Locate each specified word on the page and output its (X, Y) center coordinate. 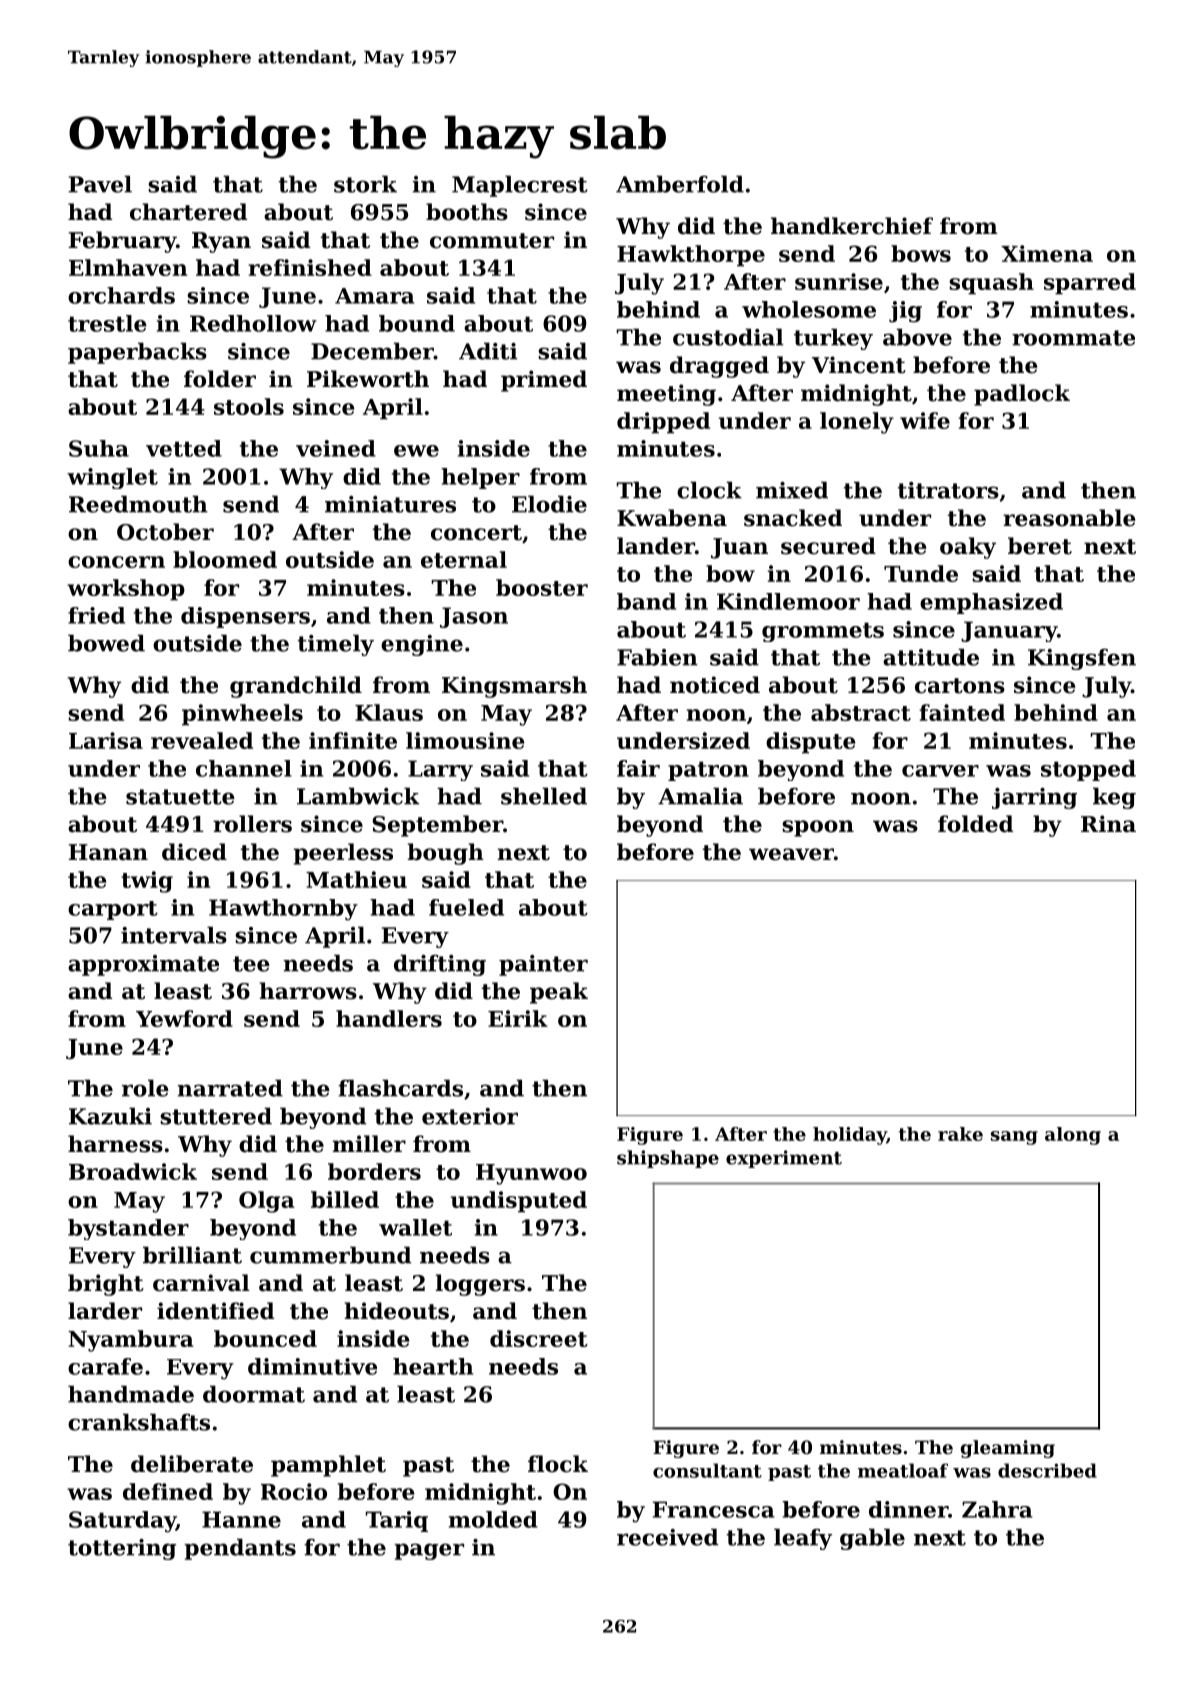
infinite (353, 740)
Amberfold (680, 184)
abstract (861, 712)
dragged (719, 367)
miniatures (390, 504)
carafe (105, 1366)
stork (365, 184)
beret (1040, 546)
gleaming (1008, 1449)
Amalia (700, 796)
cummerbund (330, 1255)
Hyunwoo (531, 1174)
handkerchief (852, 226)
